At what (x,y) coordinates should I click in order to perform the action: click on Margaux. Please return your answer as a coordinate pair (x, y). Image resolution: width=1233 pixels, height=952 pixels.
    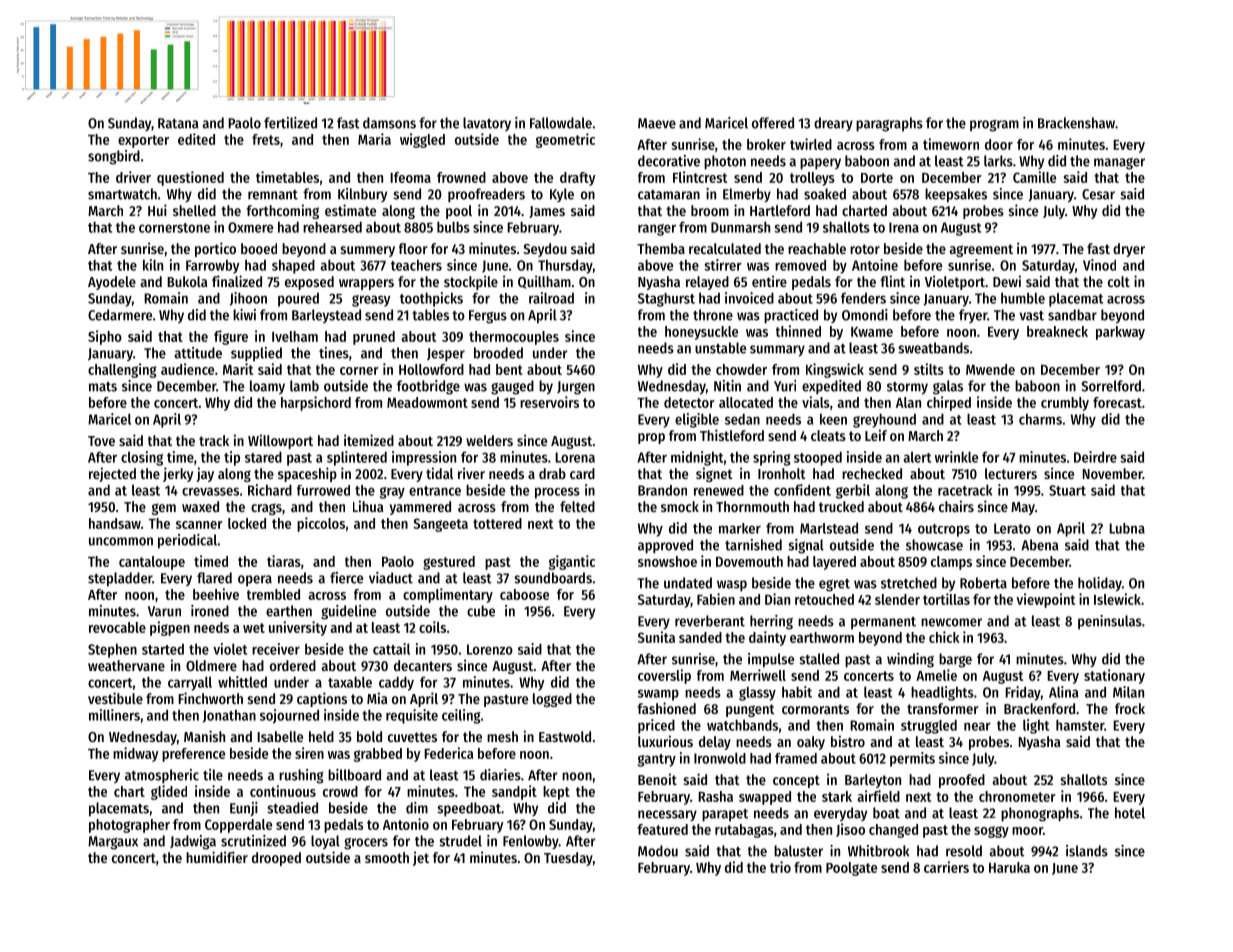
    Looking at the image, I should click on (113, 843).
